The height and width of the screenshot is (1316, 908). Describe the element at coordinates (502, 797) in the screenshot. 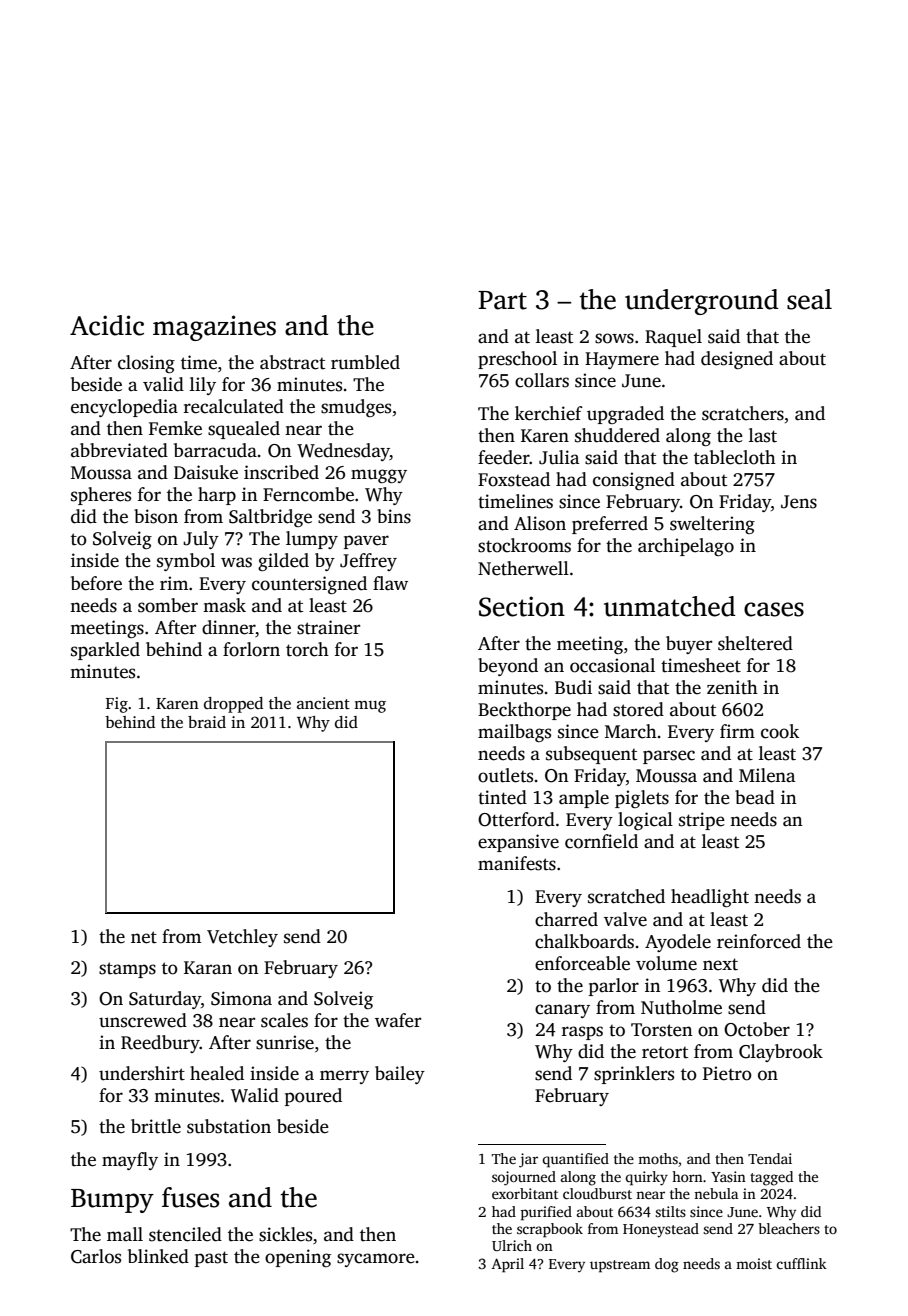

I see `tinted` at that location.
